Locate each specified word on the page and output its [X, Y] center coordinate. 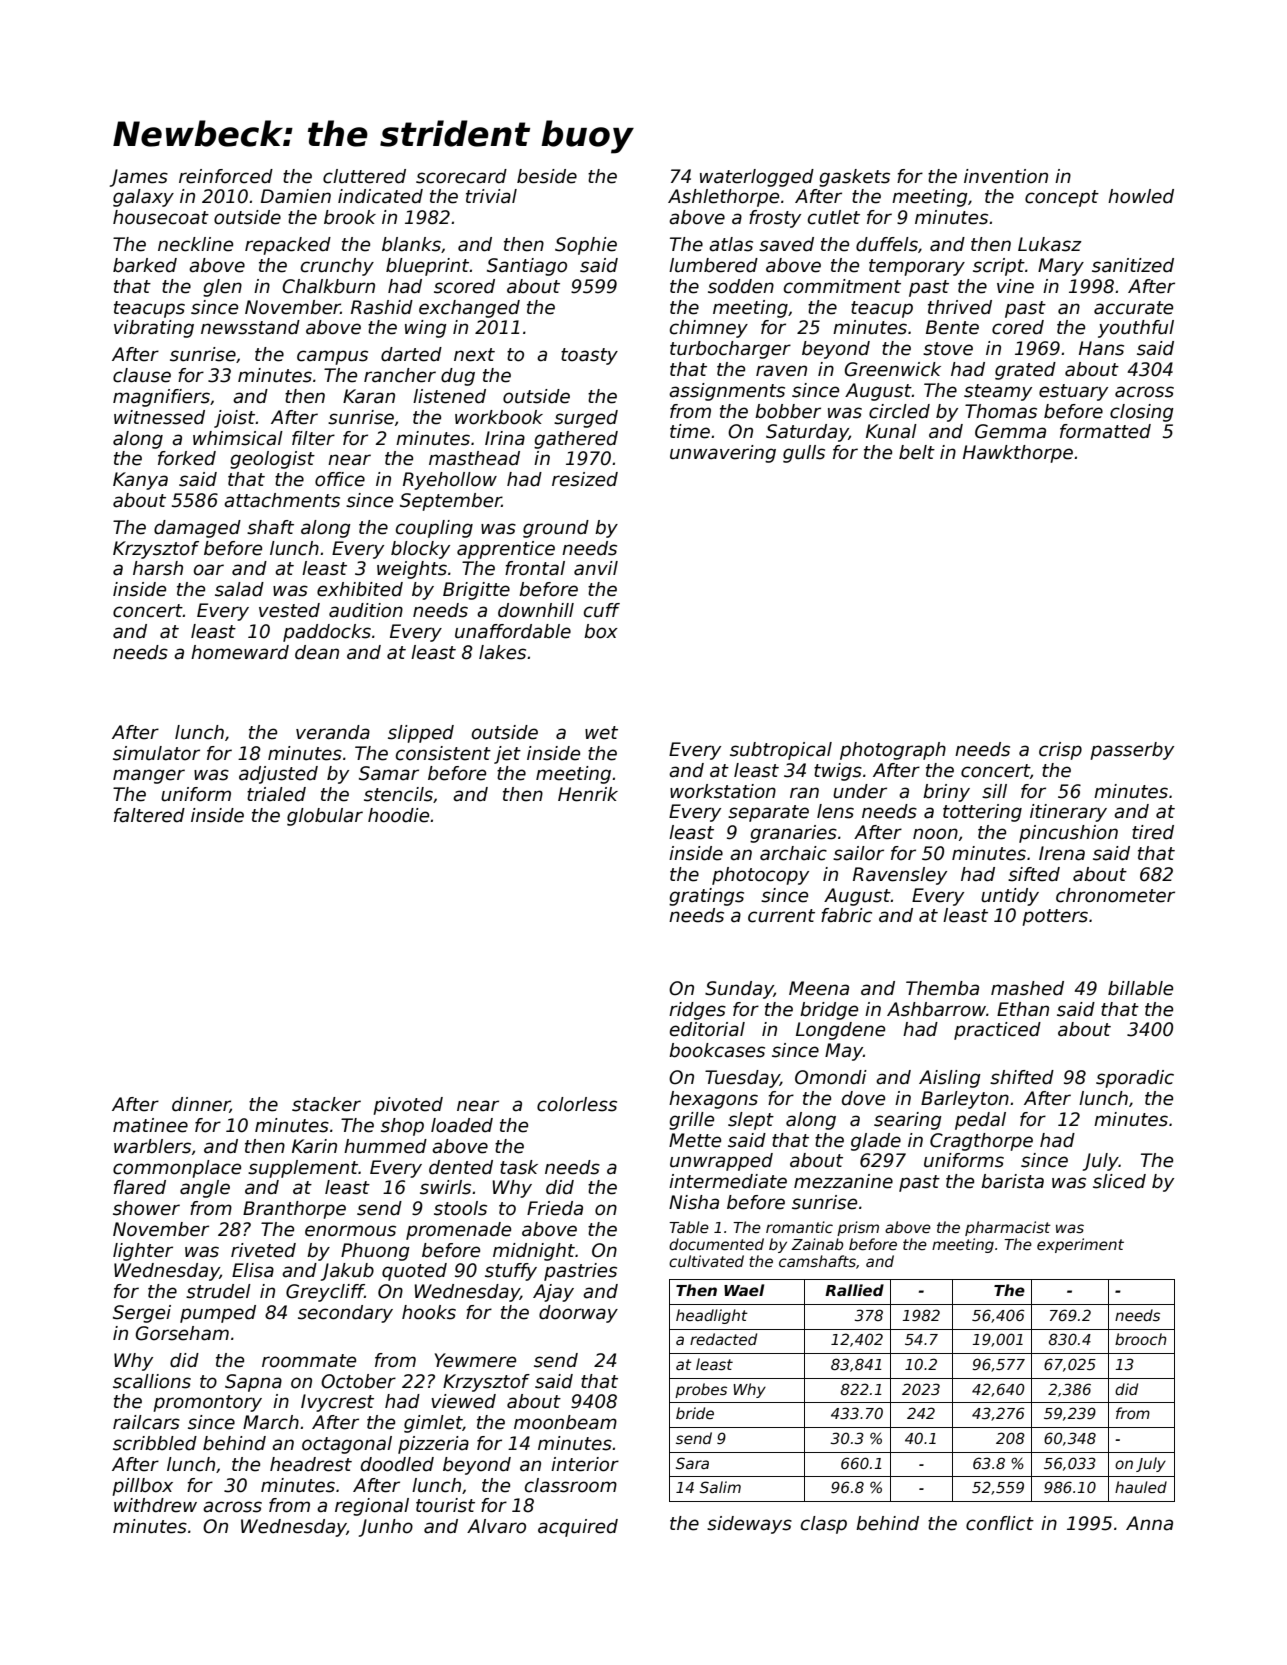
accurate [1133, 308]
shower [146, 1208]
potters [1055, 917]
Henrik [588, 794]
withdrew [155, 1505]
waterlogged [757, 178]
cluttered [364, 176]
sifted [1034, 874]
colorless [577, 1104]
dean [317, 652]
